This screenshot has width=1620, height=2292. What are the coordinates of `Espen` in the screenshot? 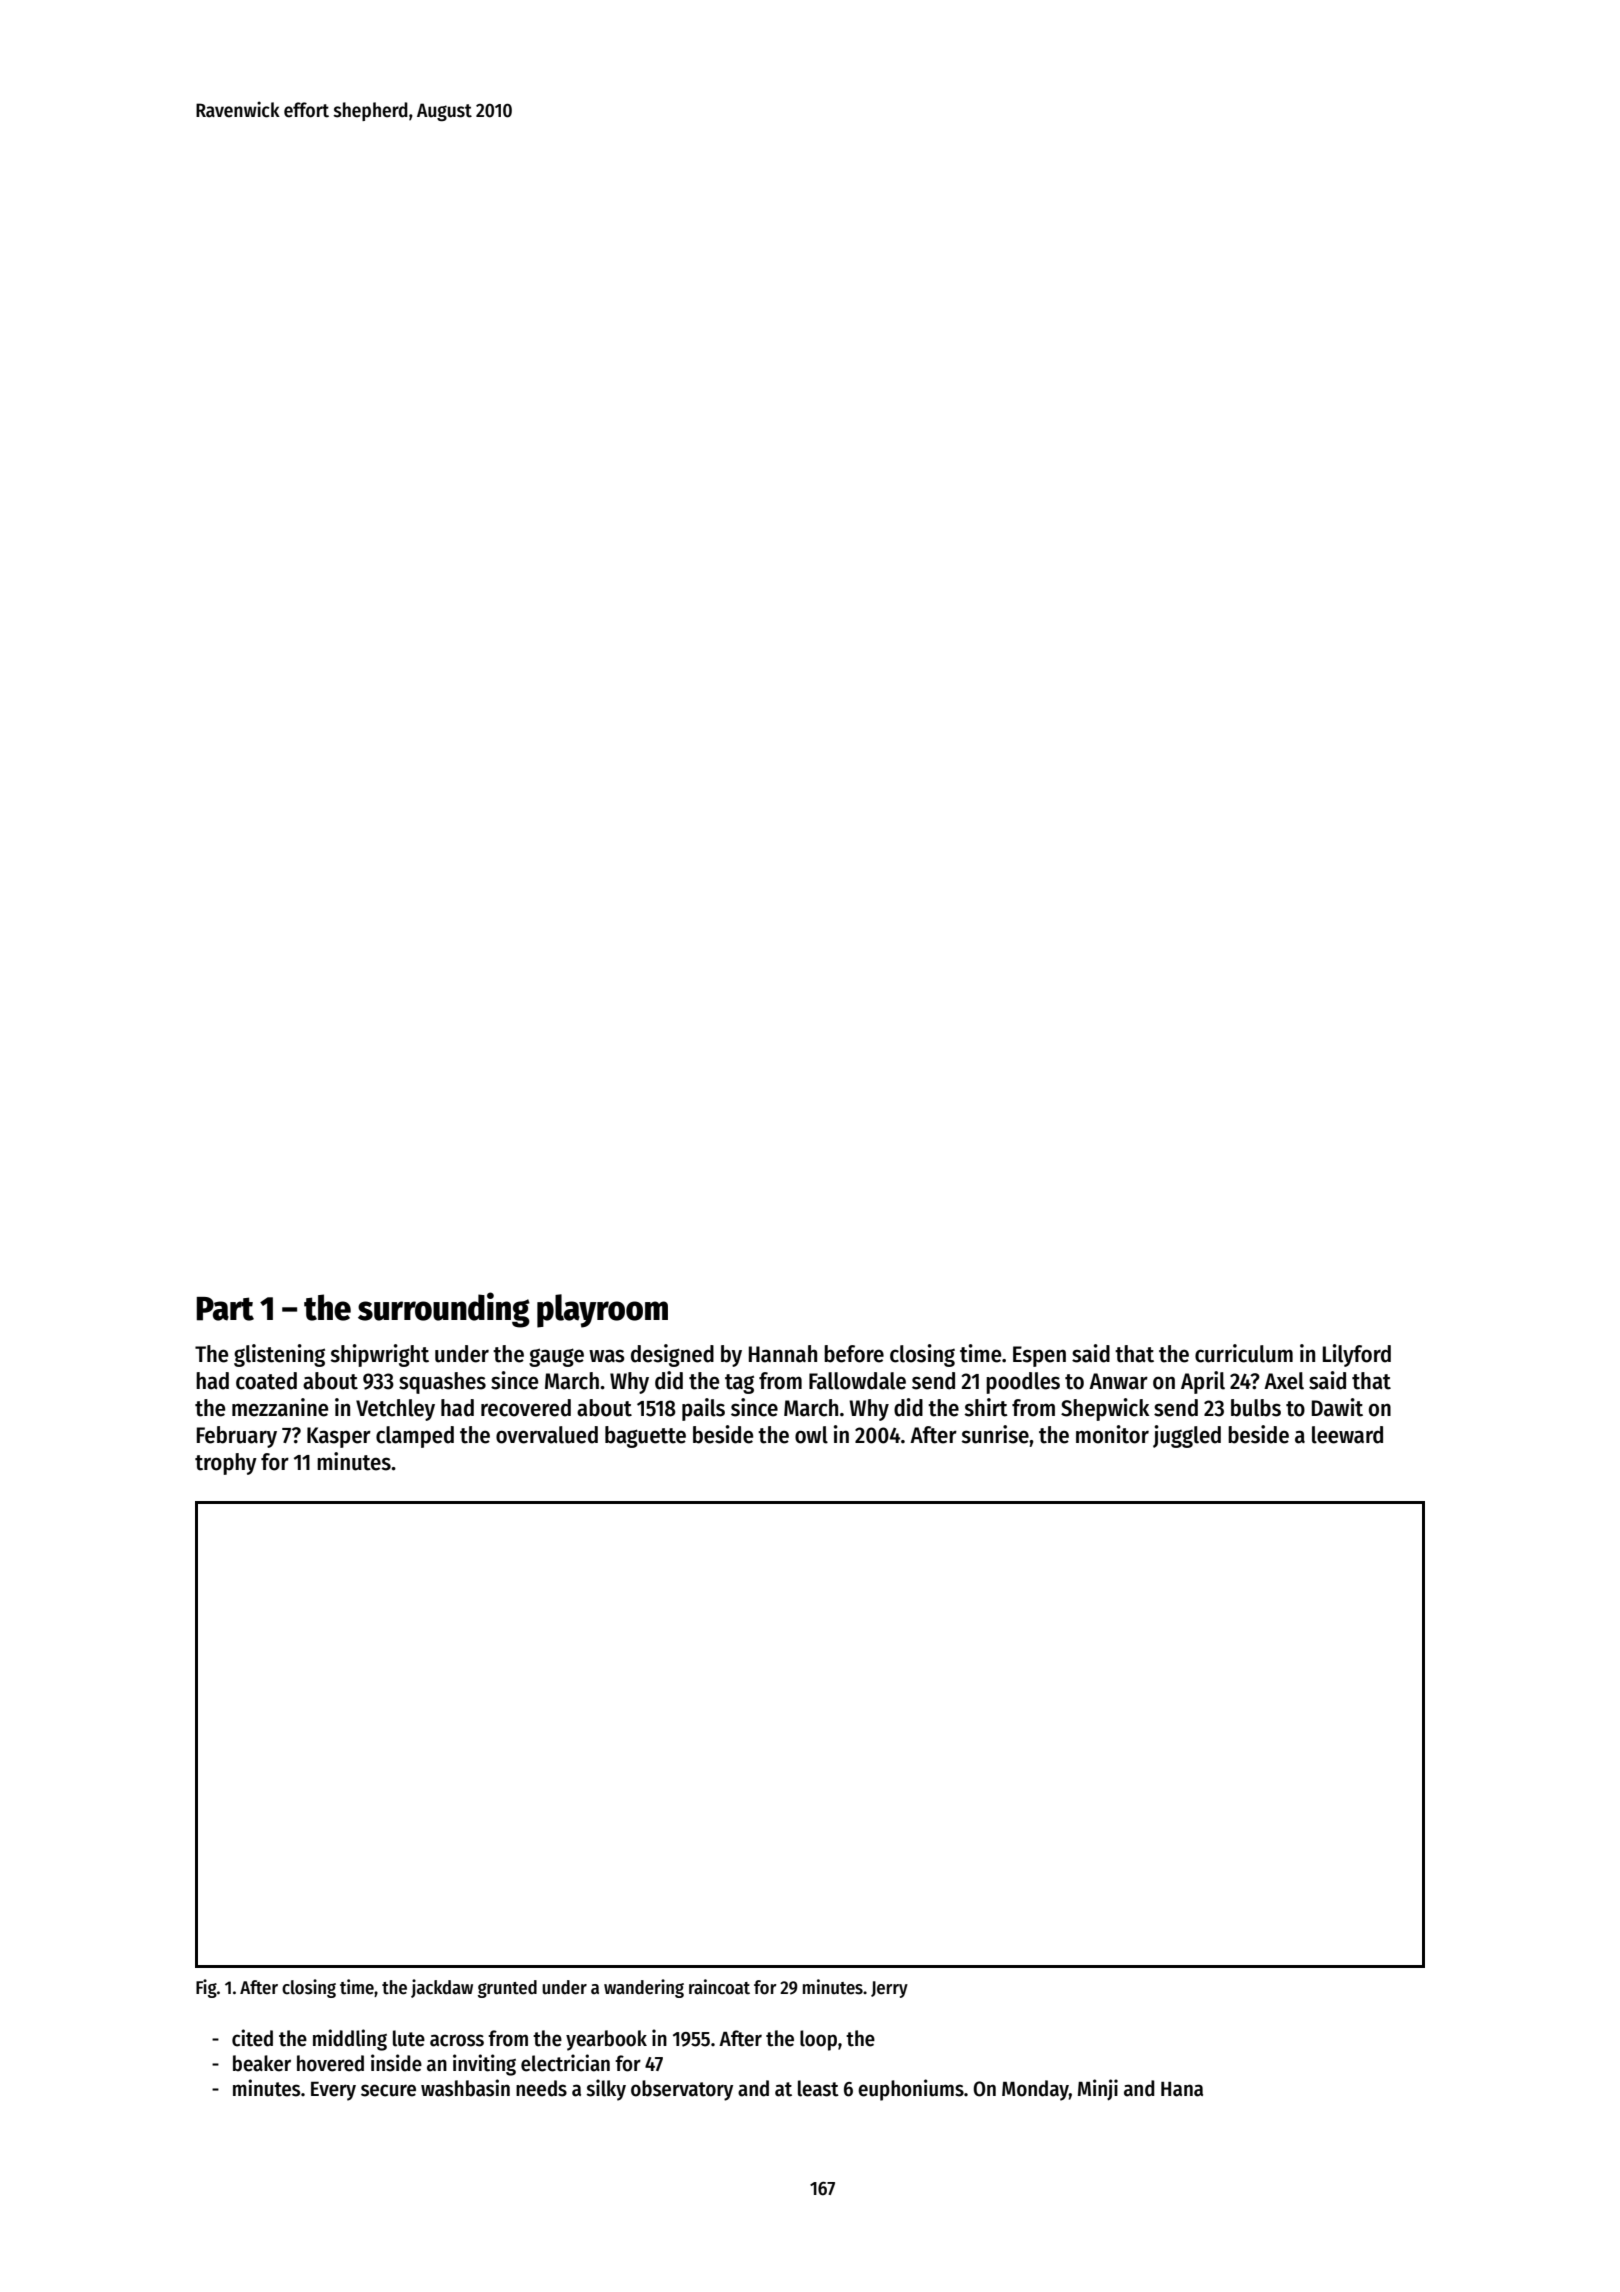 It's located at (1039, 1356).
